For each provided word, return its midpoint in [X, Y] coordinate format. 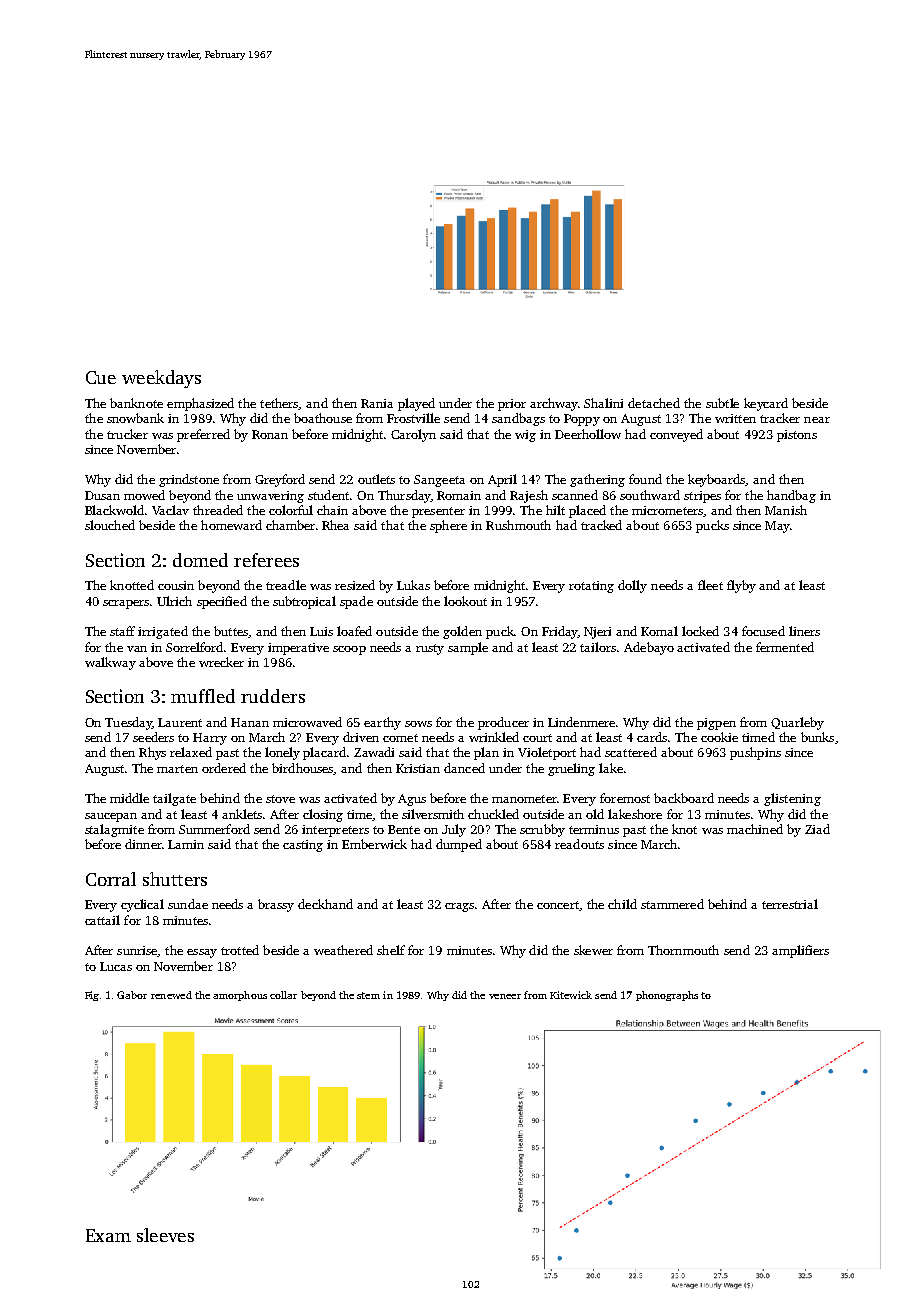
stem [368, 995]
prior [512, 405]
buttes [231, 632]
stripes [702, 497]
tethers [279, 404]
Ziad [817, 829]
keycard [766, 404]
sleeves [165, 1235]
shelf [391, 950]
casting [303, 846]
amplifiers [800, 951]
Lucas [116, 966]
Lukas [413, 585]
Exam [108, 1235]
